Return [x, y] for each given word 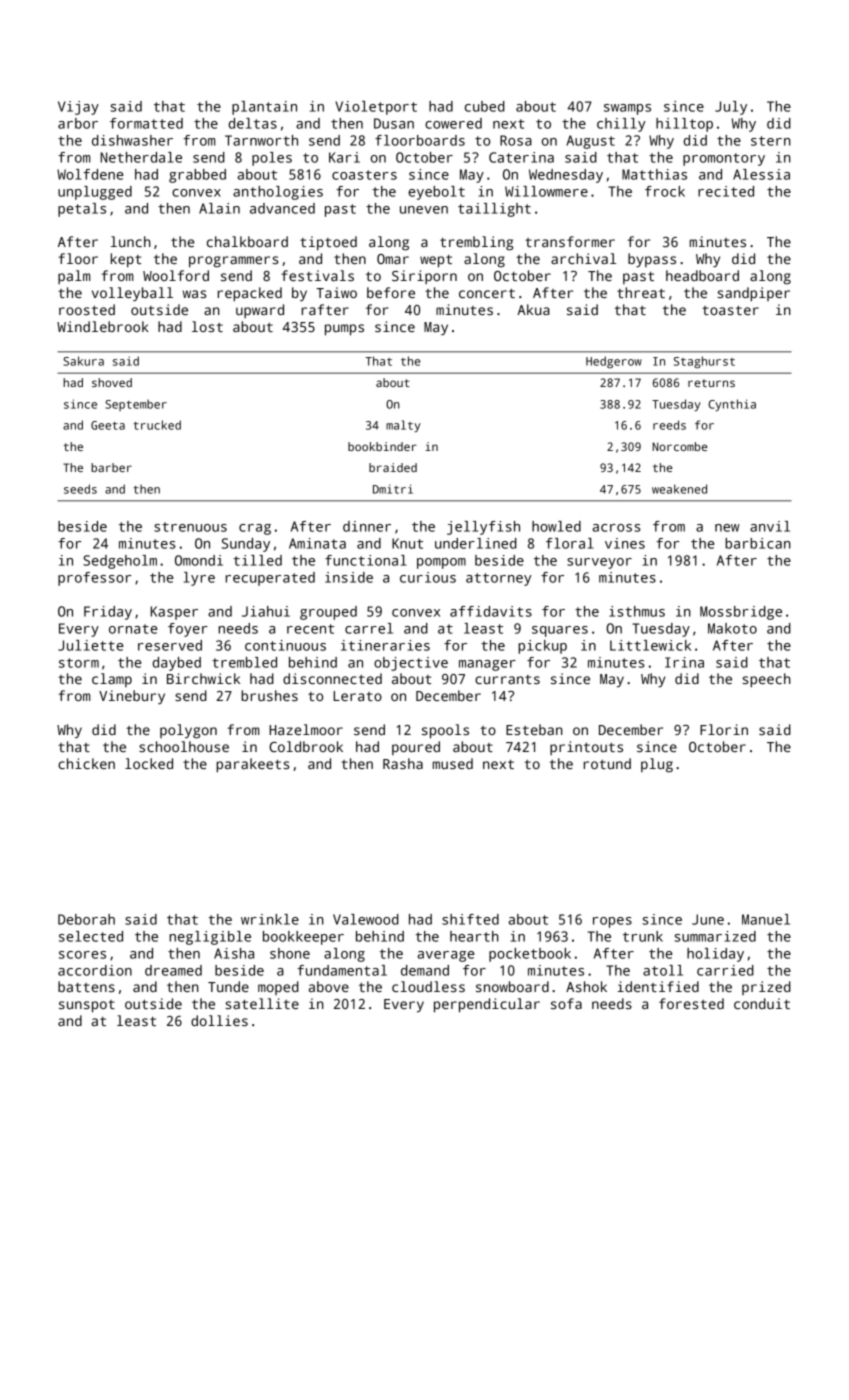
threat [641, 292]
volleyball [132, 294]
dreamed [173, 970]
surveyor [599, 563]
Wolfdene [90, 174]
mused [453, 763]
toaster [730, 310]
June [708, 919]
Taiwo [336, 292]
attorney [498, 579]
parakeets [252, 765]
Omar [393, 259]
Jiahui [266, 611]
